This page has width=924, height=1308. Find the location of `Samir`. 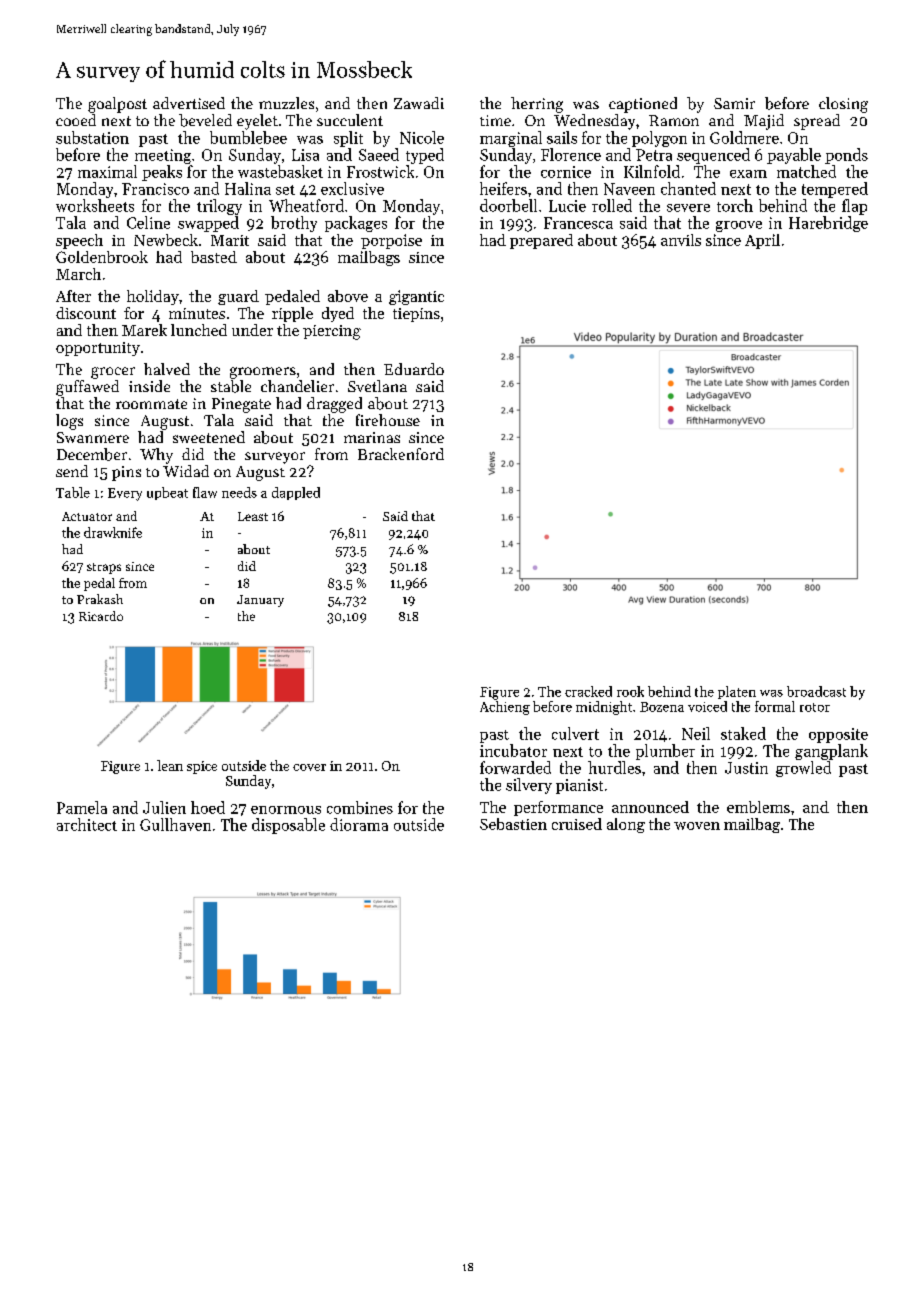

Samir is located at coordinates (734, 103).
